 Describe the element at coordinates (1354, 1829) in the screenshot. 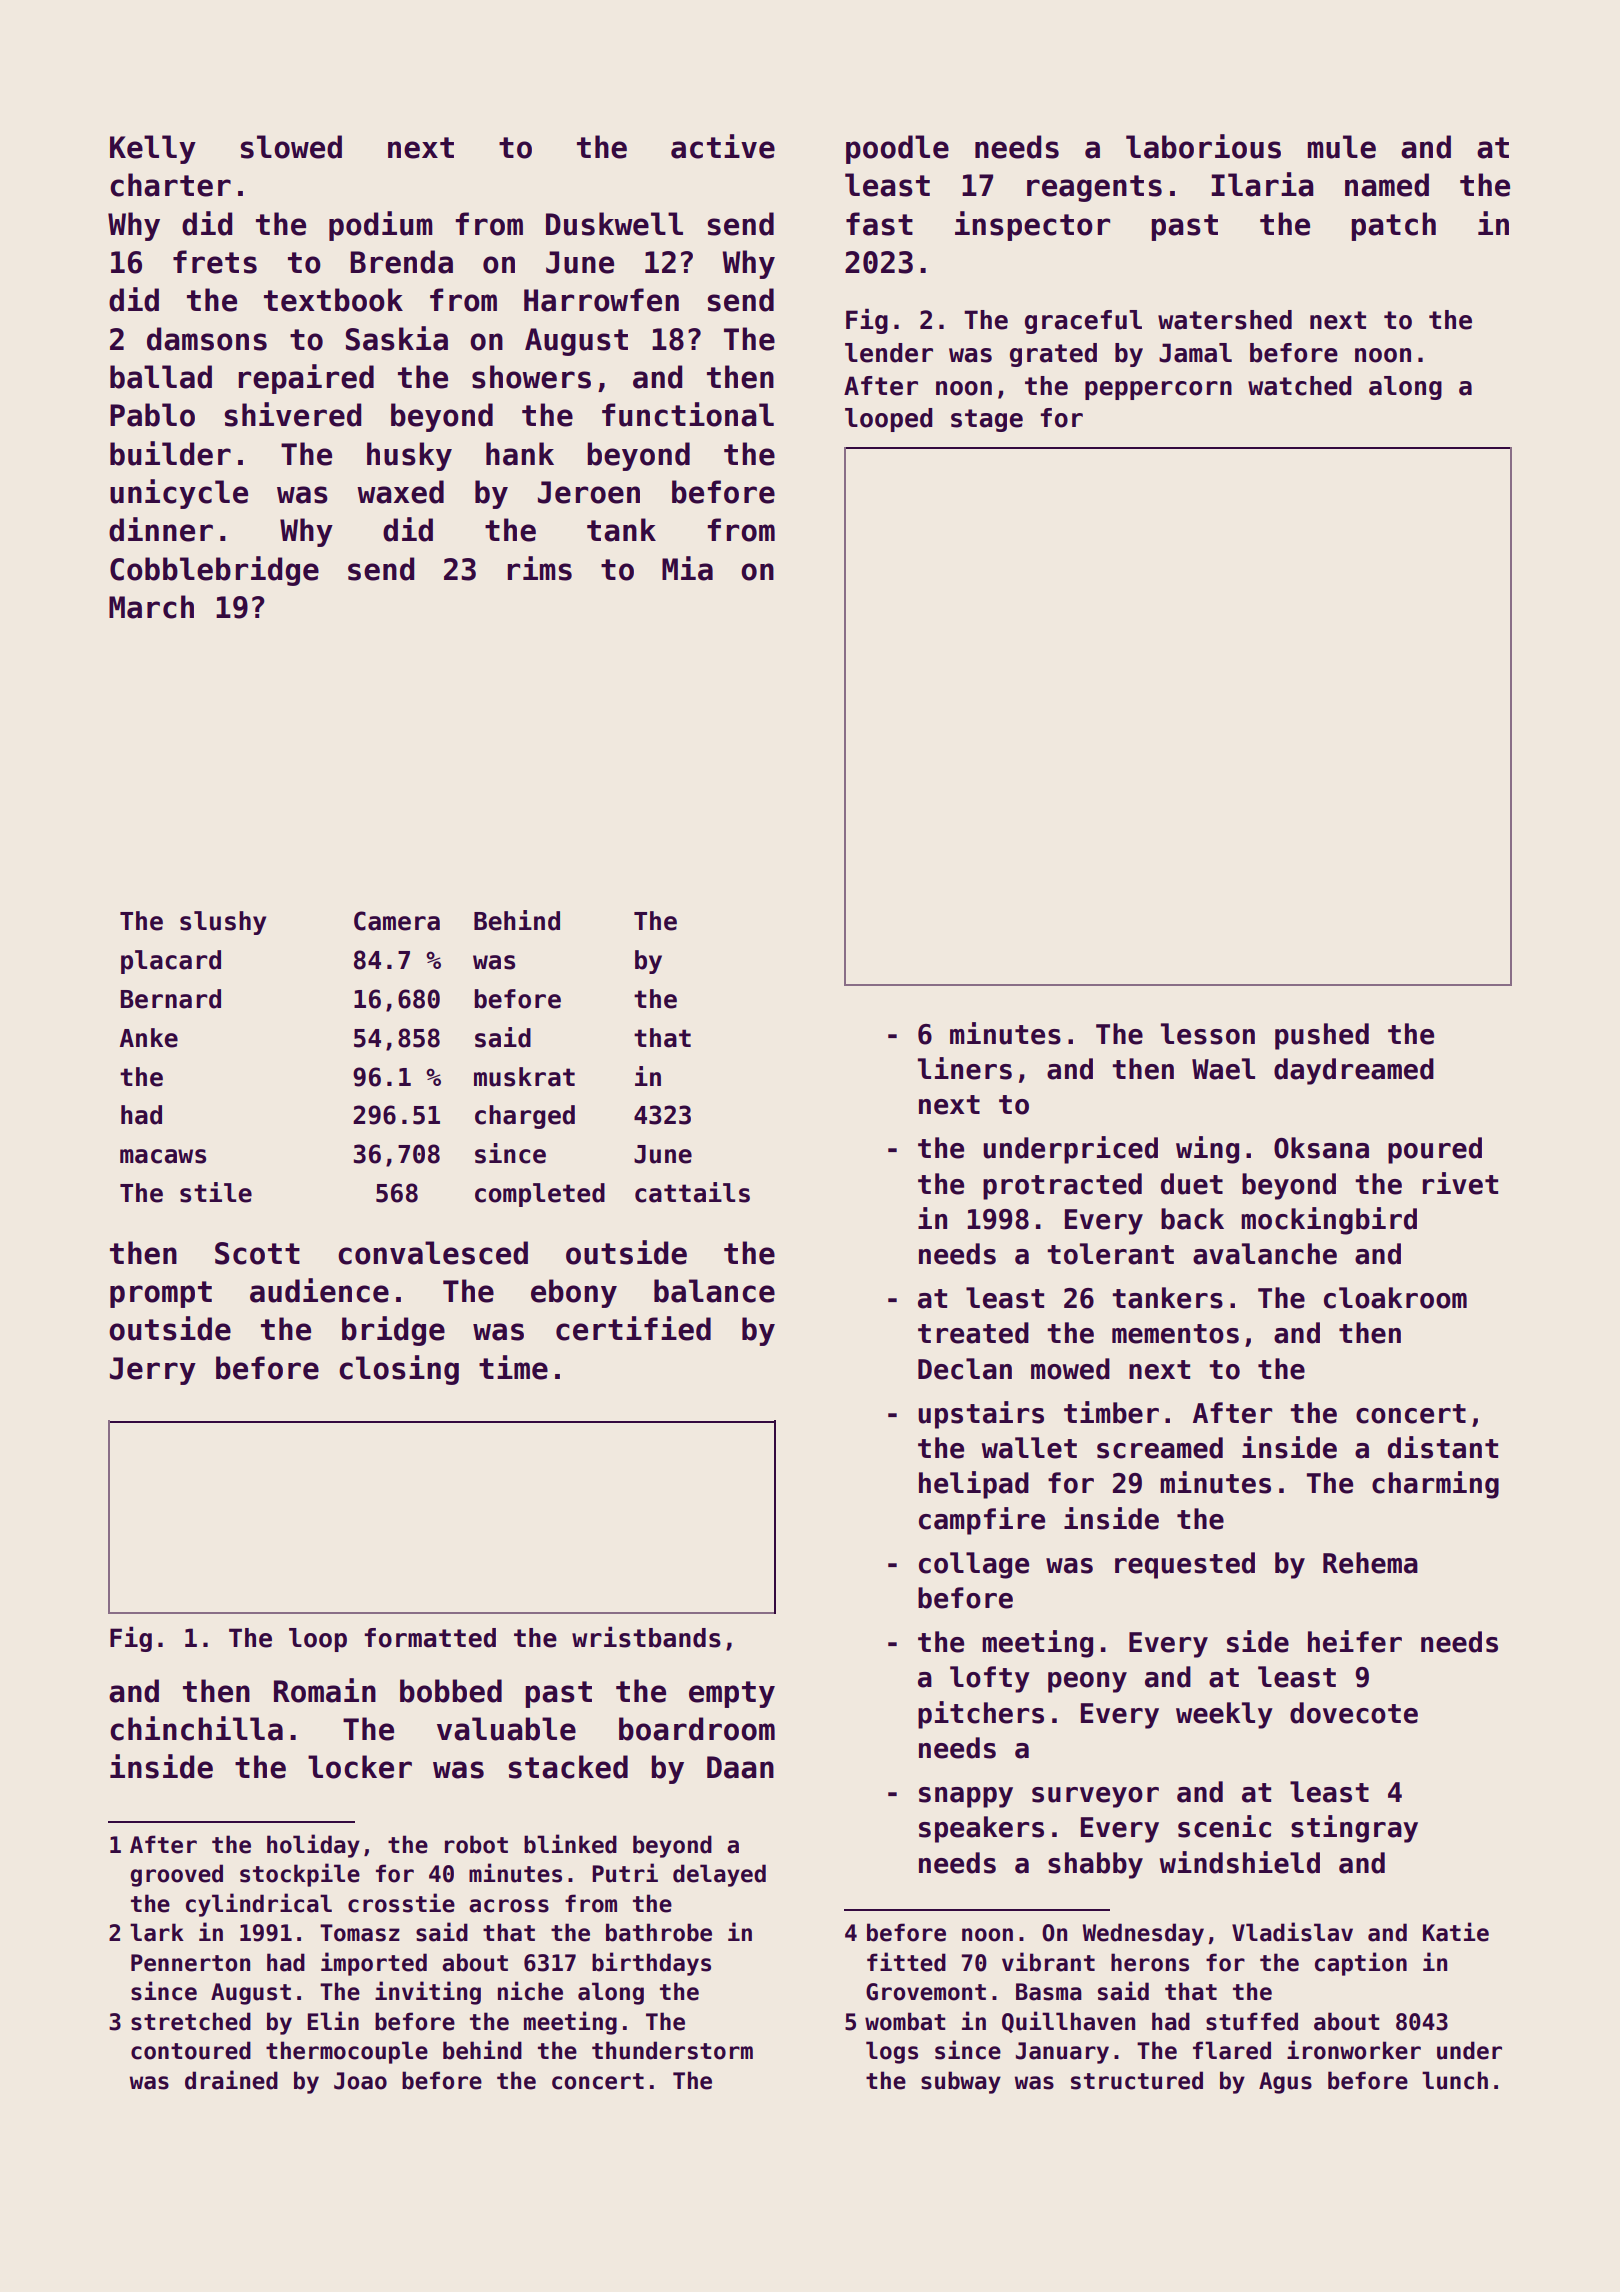

I see `stingray` at that location.
